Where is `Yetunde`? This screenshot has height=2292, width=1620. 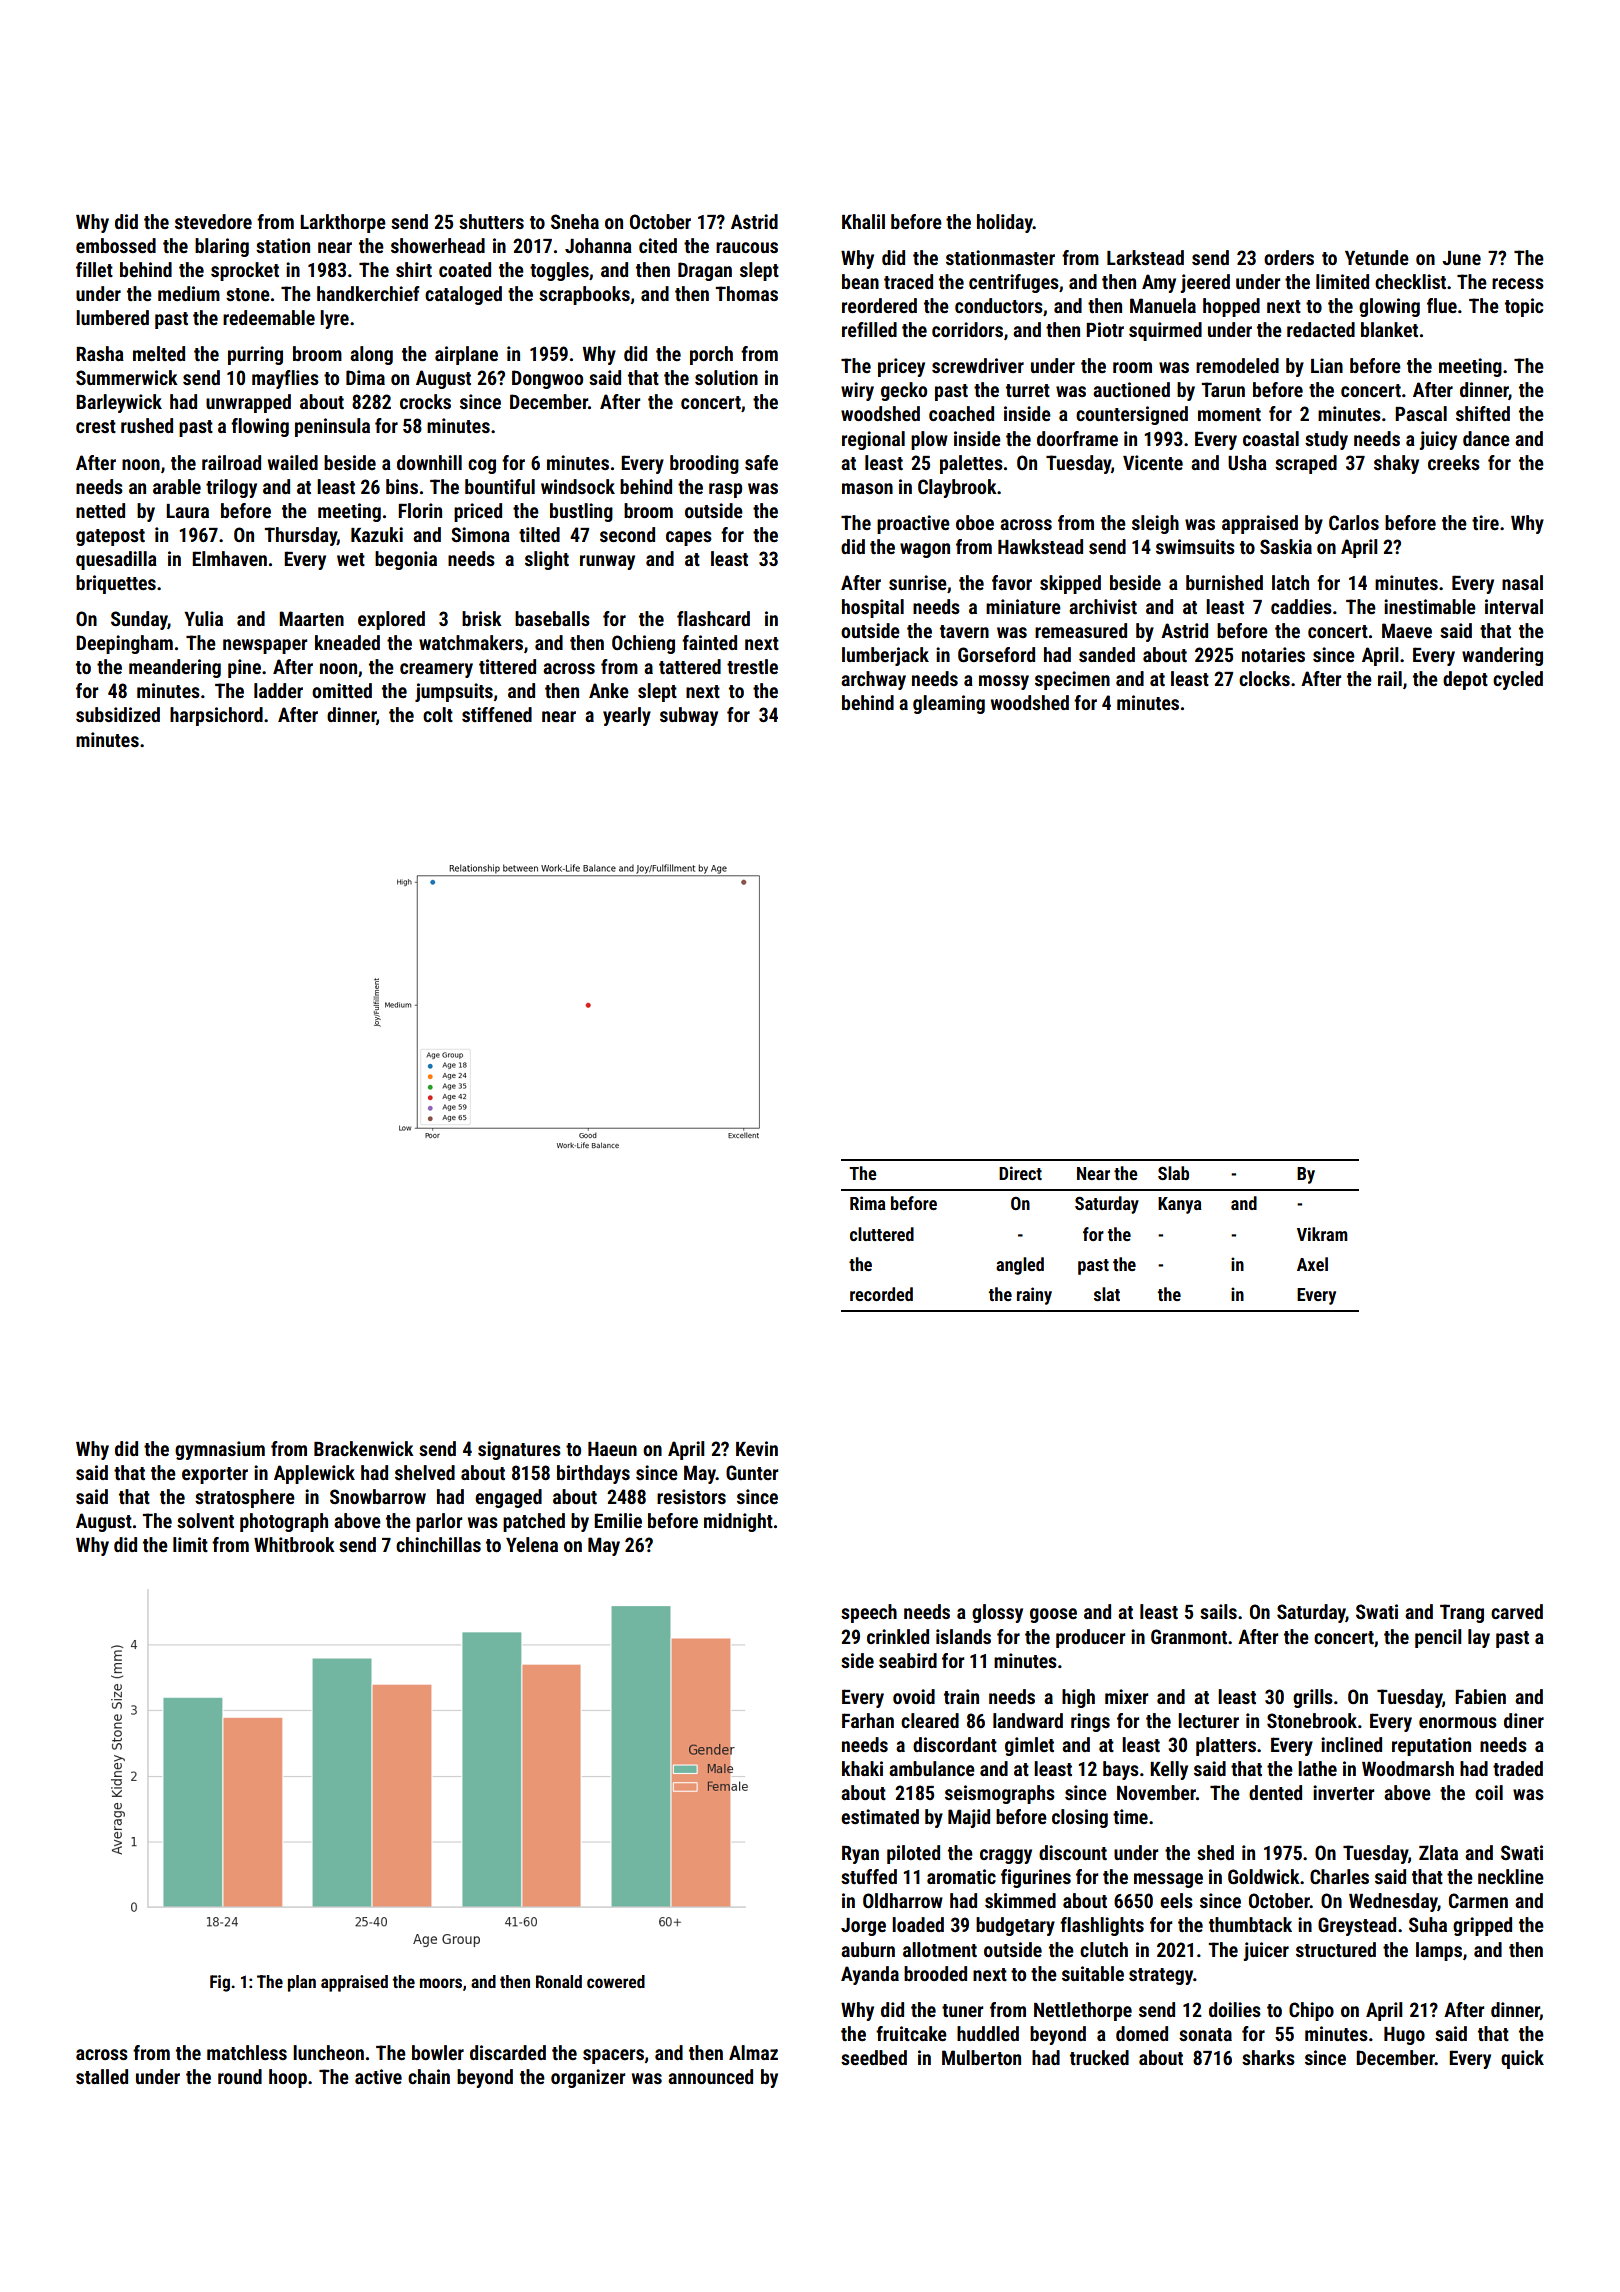
Yetunde is located at coordinates (1377, 257).
